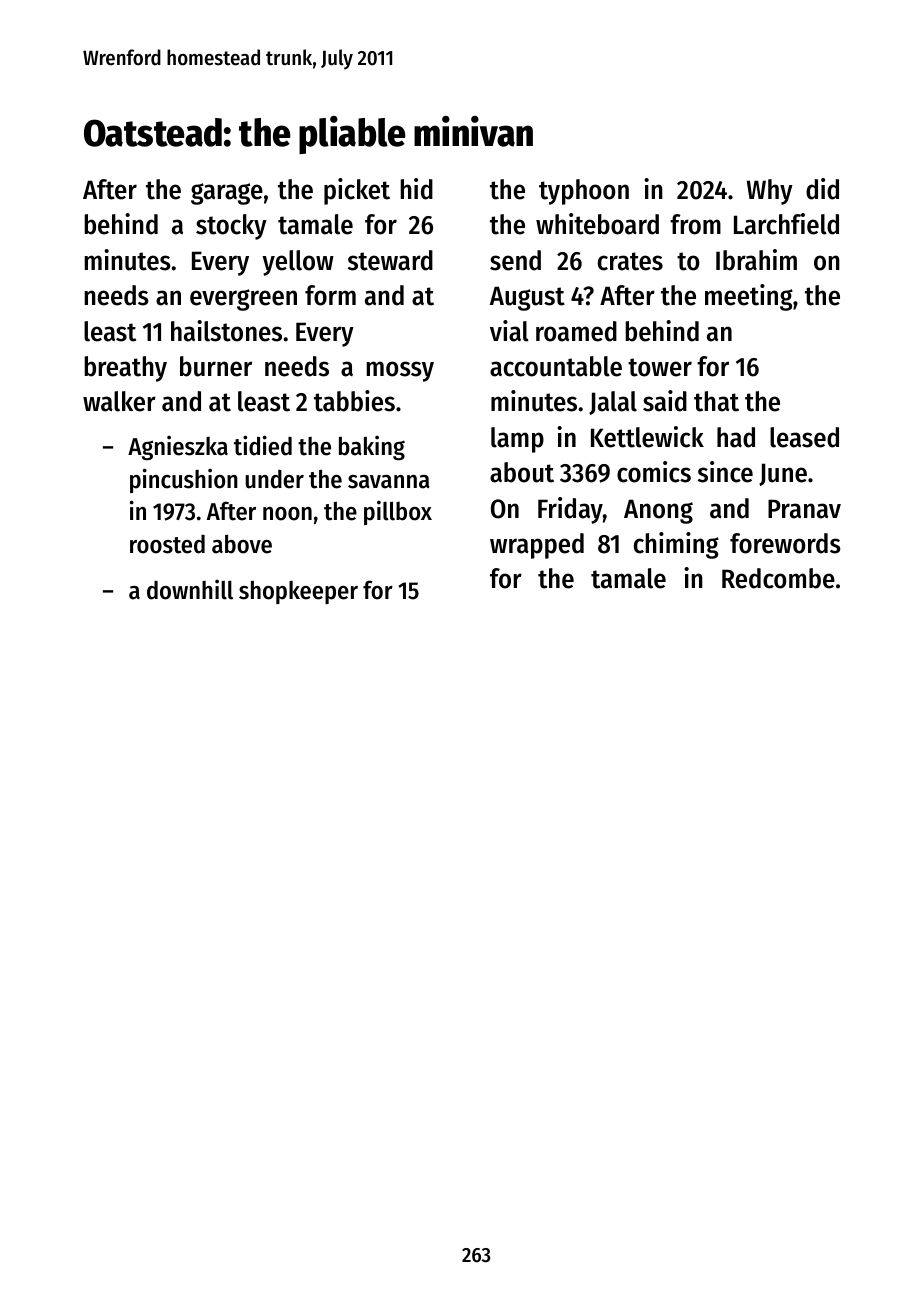 The height and width of the screenshot is (1311, 924). What do you see at coordinates (584, 192) in the screenshot?
I see `typhoon` at bounding box center [584, 192].
